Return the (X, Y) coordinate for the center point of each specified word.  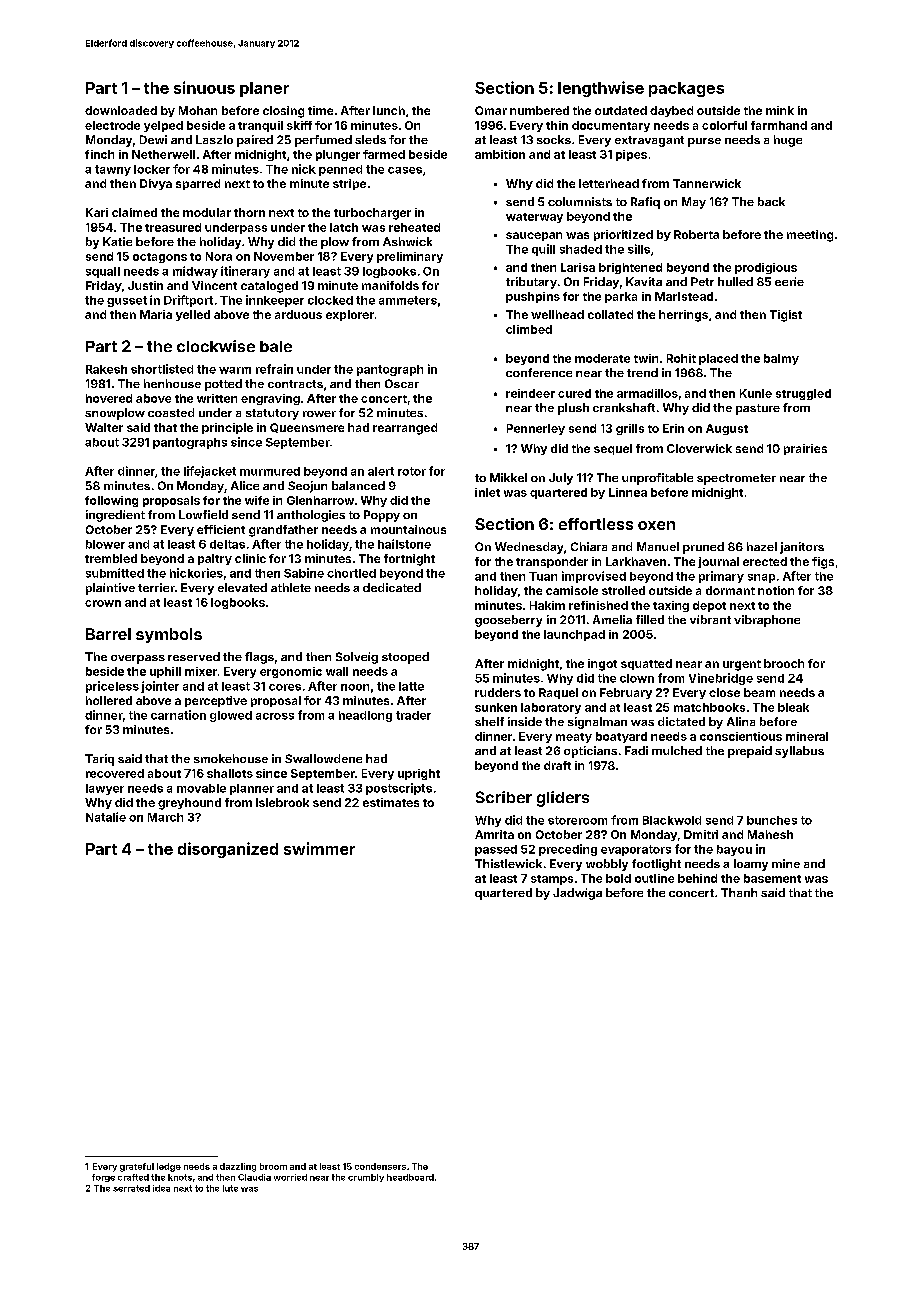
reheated (414, 227)
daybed (671, 111)
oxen (656, 525)
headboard (410, 1177)
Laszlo (214, 139)
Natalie (106, 817)
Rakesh (106, 369)
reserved (194, 656)
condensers (380, 1166)
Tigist (786, 316)
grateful (137, 1167)
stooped (405, 658)
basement (772, 878)
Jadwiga (577, 894)
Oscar (402, 383)
